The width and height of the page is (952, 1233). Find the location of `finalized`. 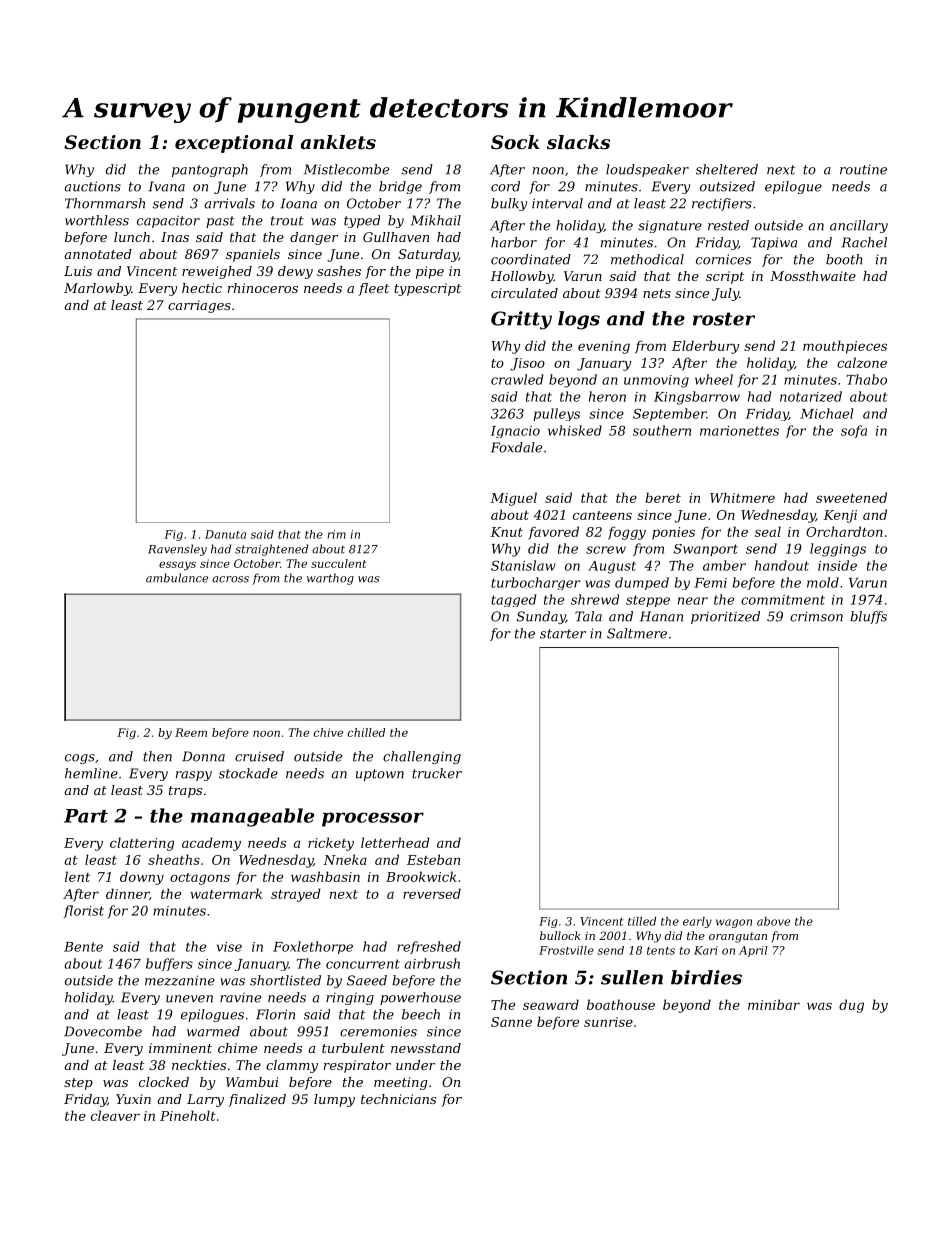

finalized is located at coordinates (257, 1100).
